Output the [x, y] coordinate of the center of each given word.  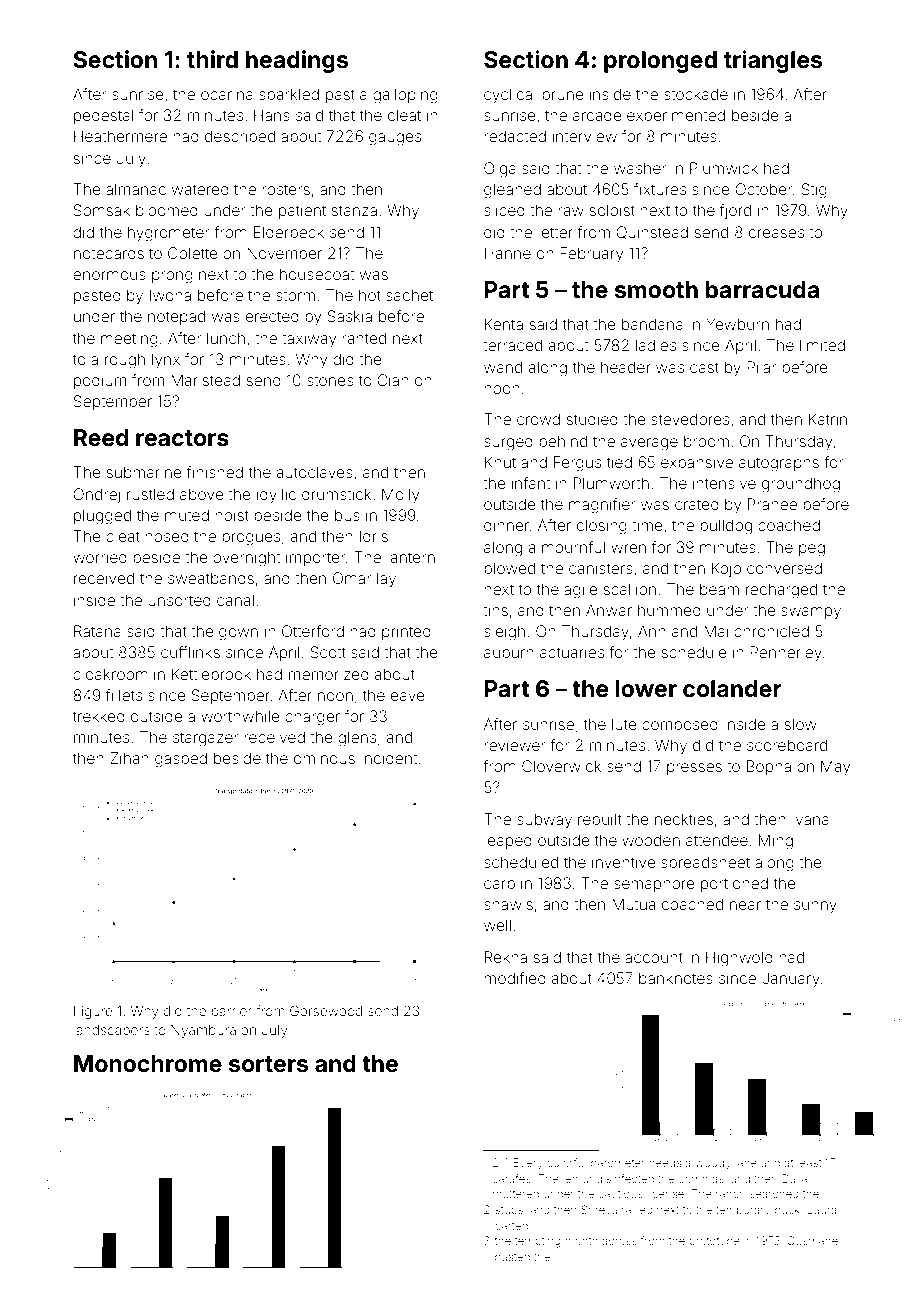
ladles [656, 345]
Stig [814, 191]
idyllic [276, 496]
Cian [393, 380]
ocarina [227, 94]
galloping [405, 96]
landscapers [112, 1031]
